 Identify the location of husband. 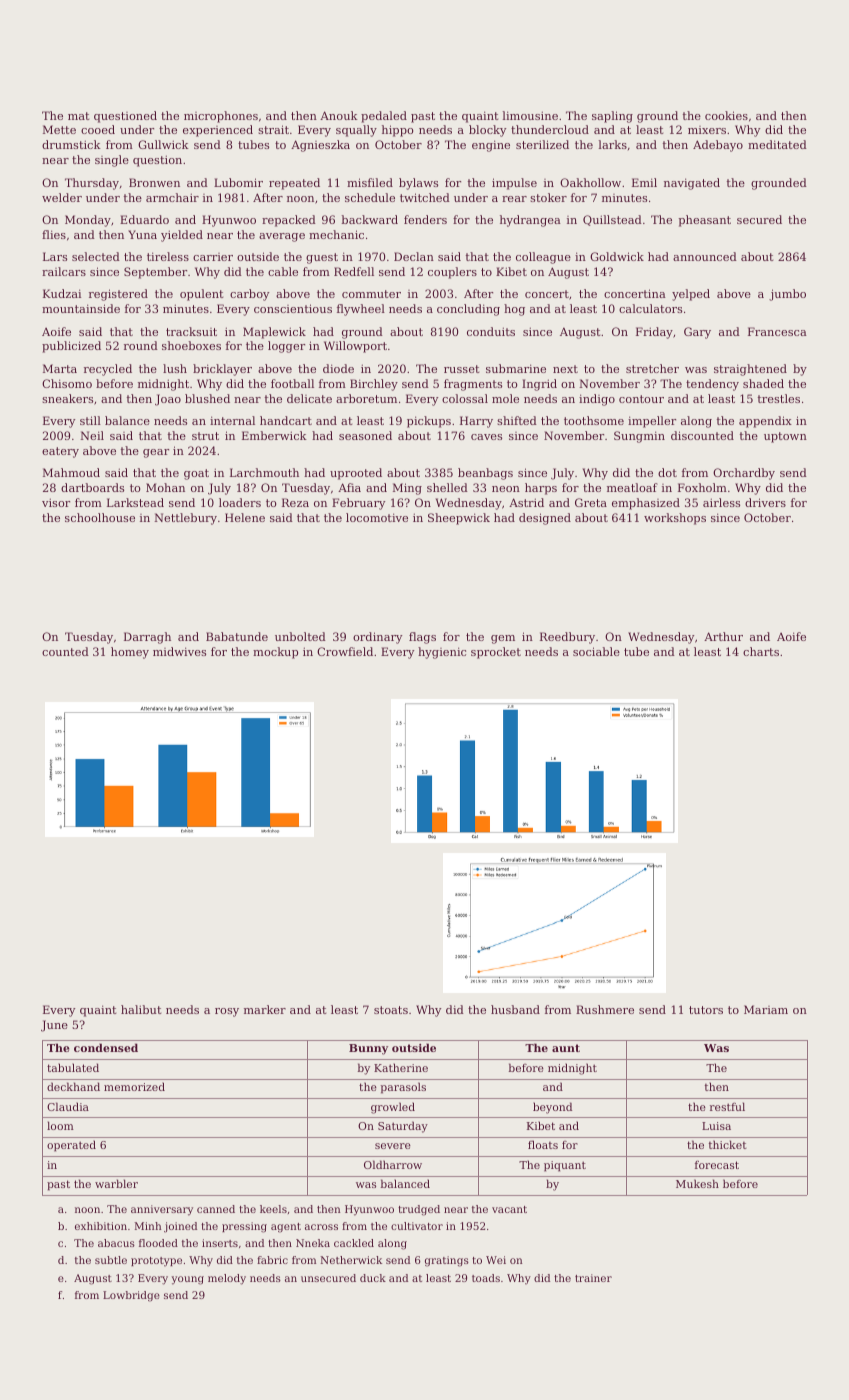
(515, 1009).
